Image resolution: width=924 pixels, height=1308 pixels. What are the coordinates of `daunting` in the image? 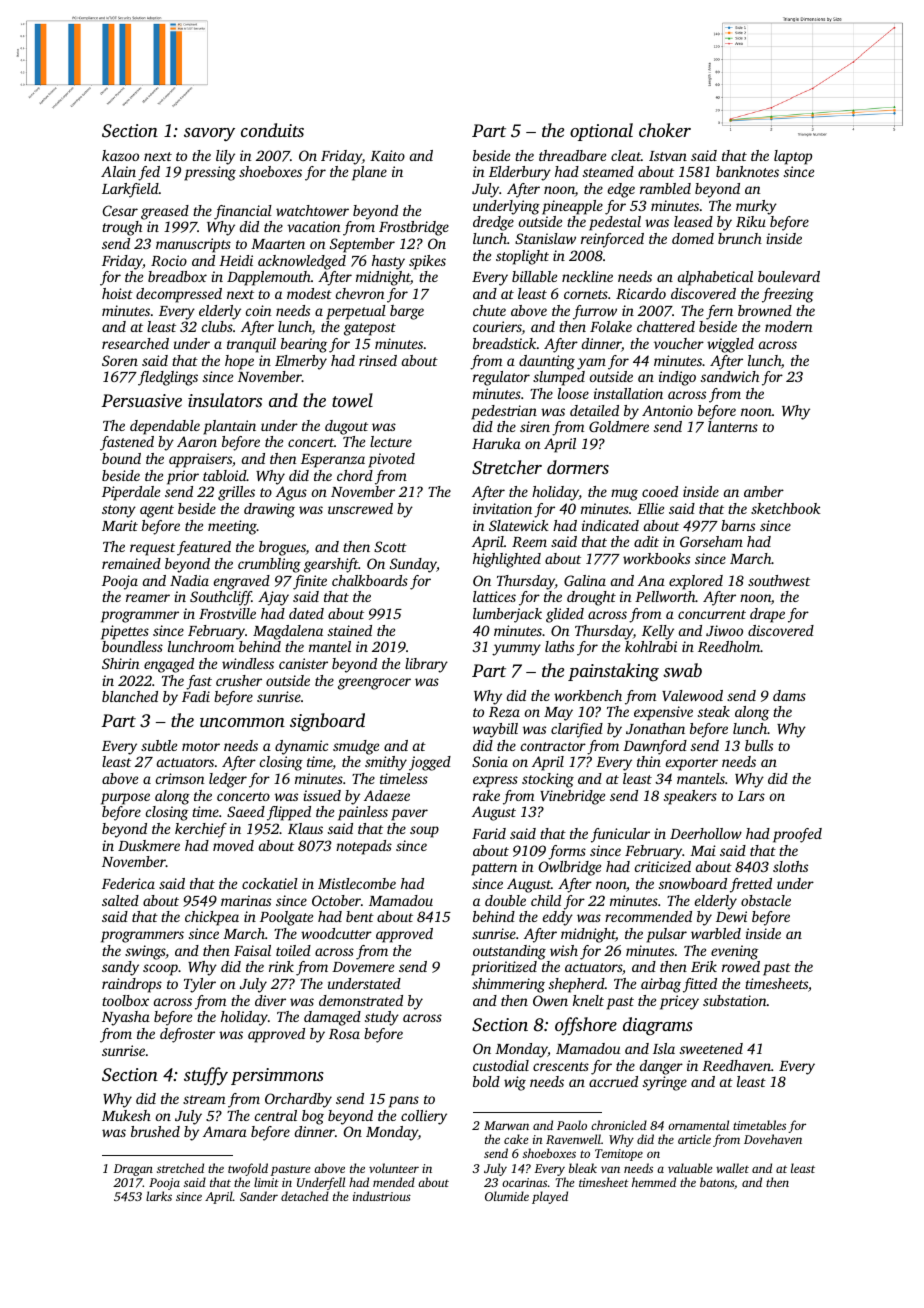 It's located at (547, 362).
